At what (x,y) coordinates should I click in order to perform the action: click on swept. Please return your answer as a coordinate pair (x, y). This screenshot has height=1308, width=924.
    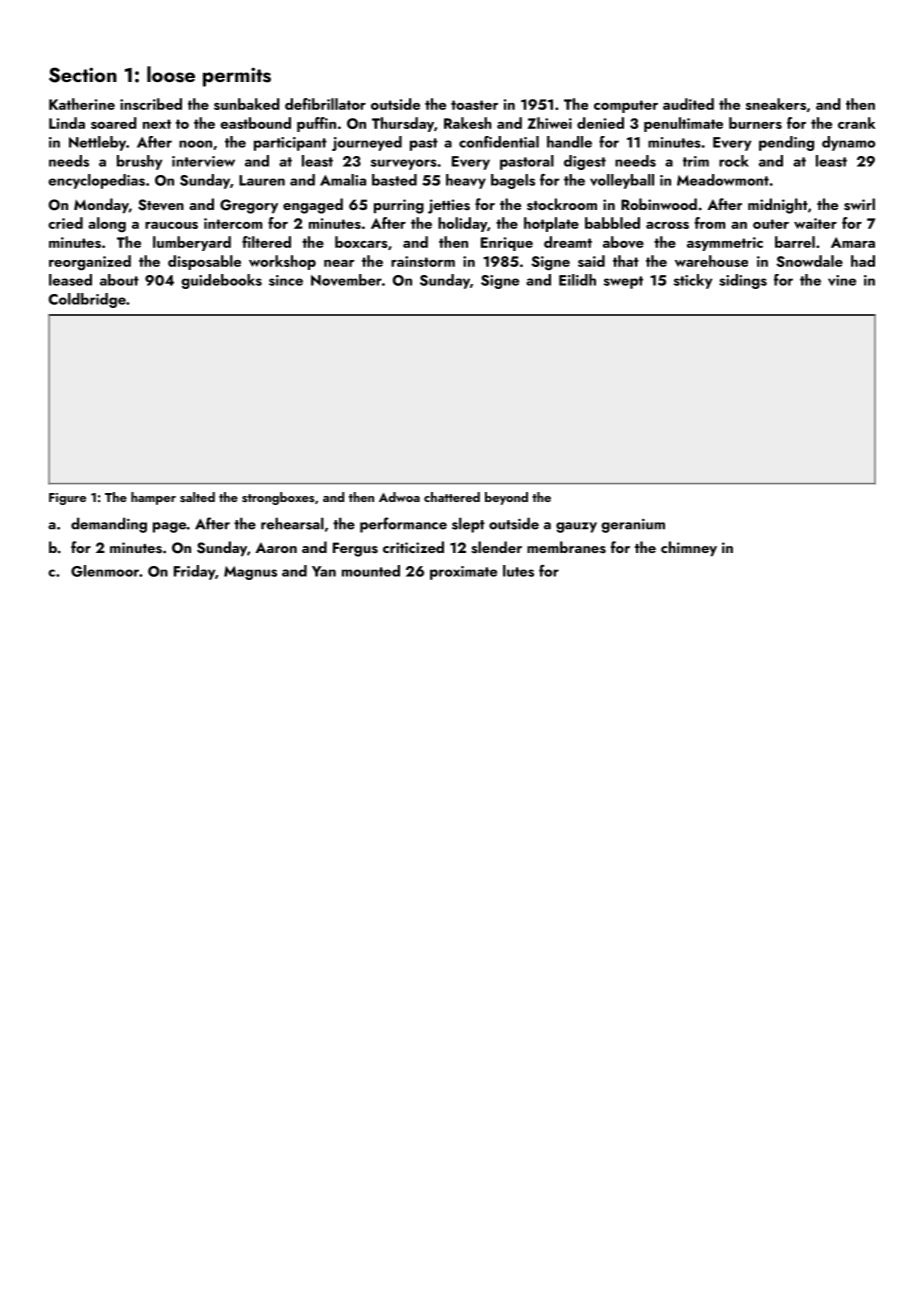
    Looking at the image, I should click on (623, 282).
